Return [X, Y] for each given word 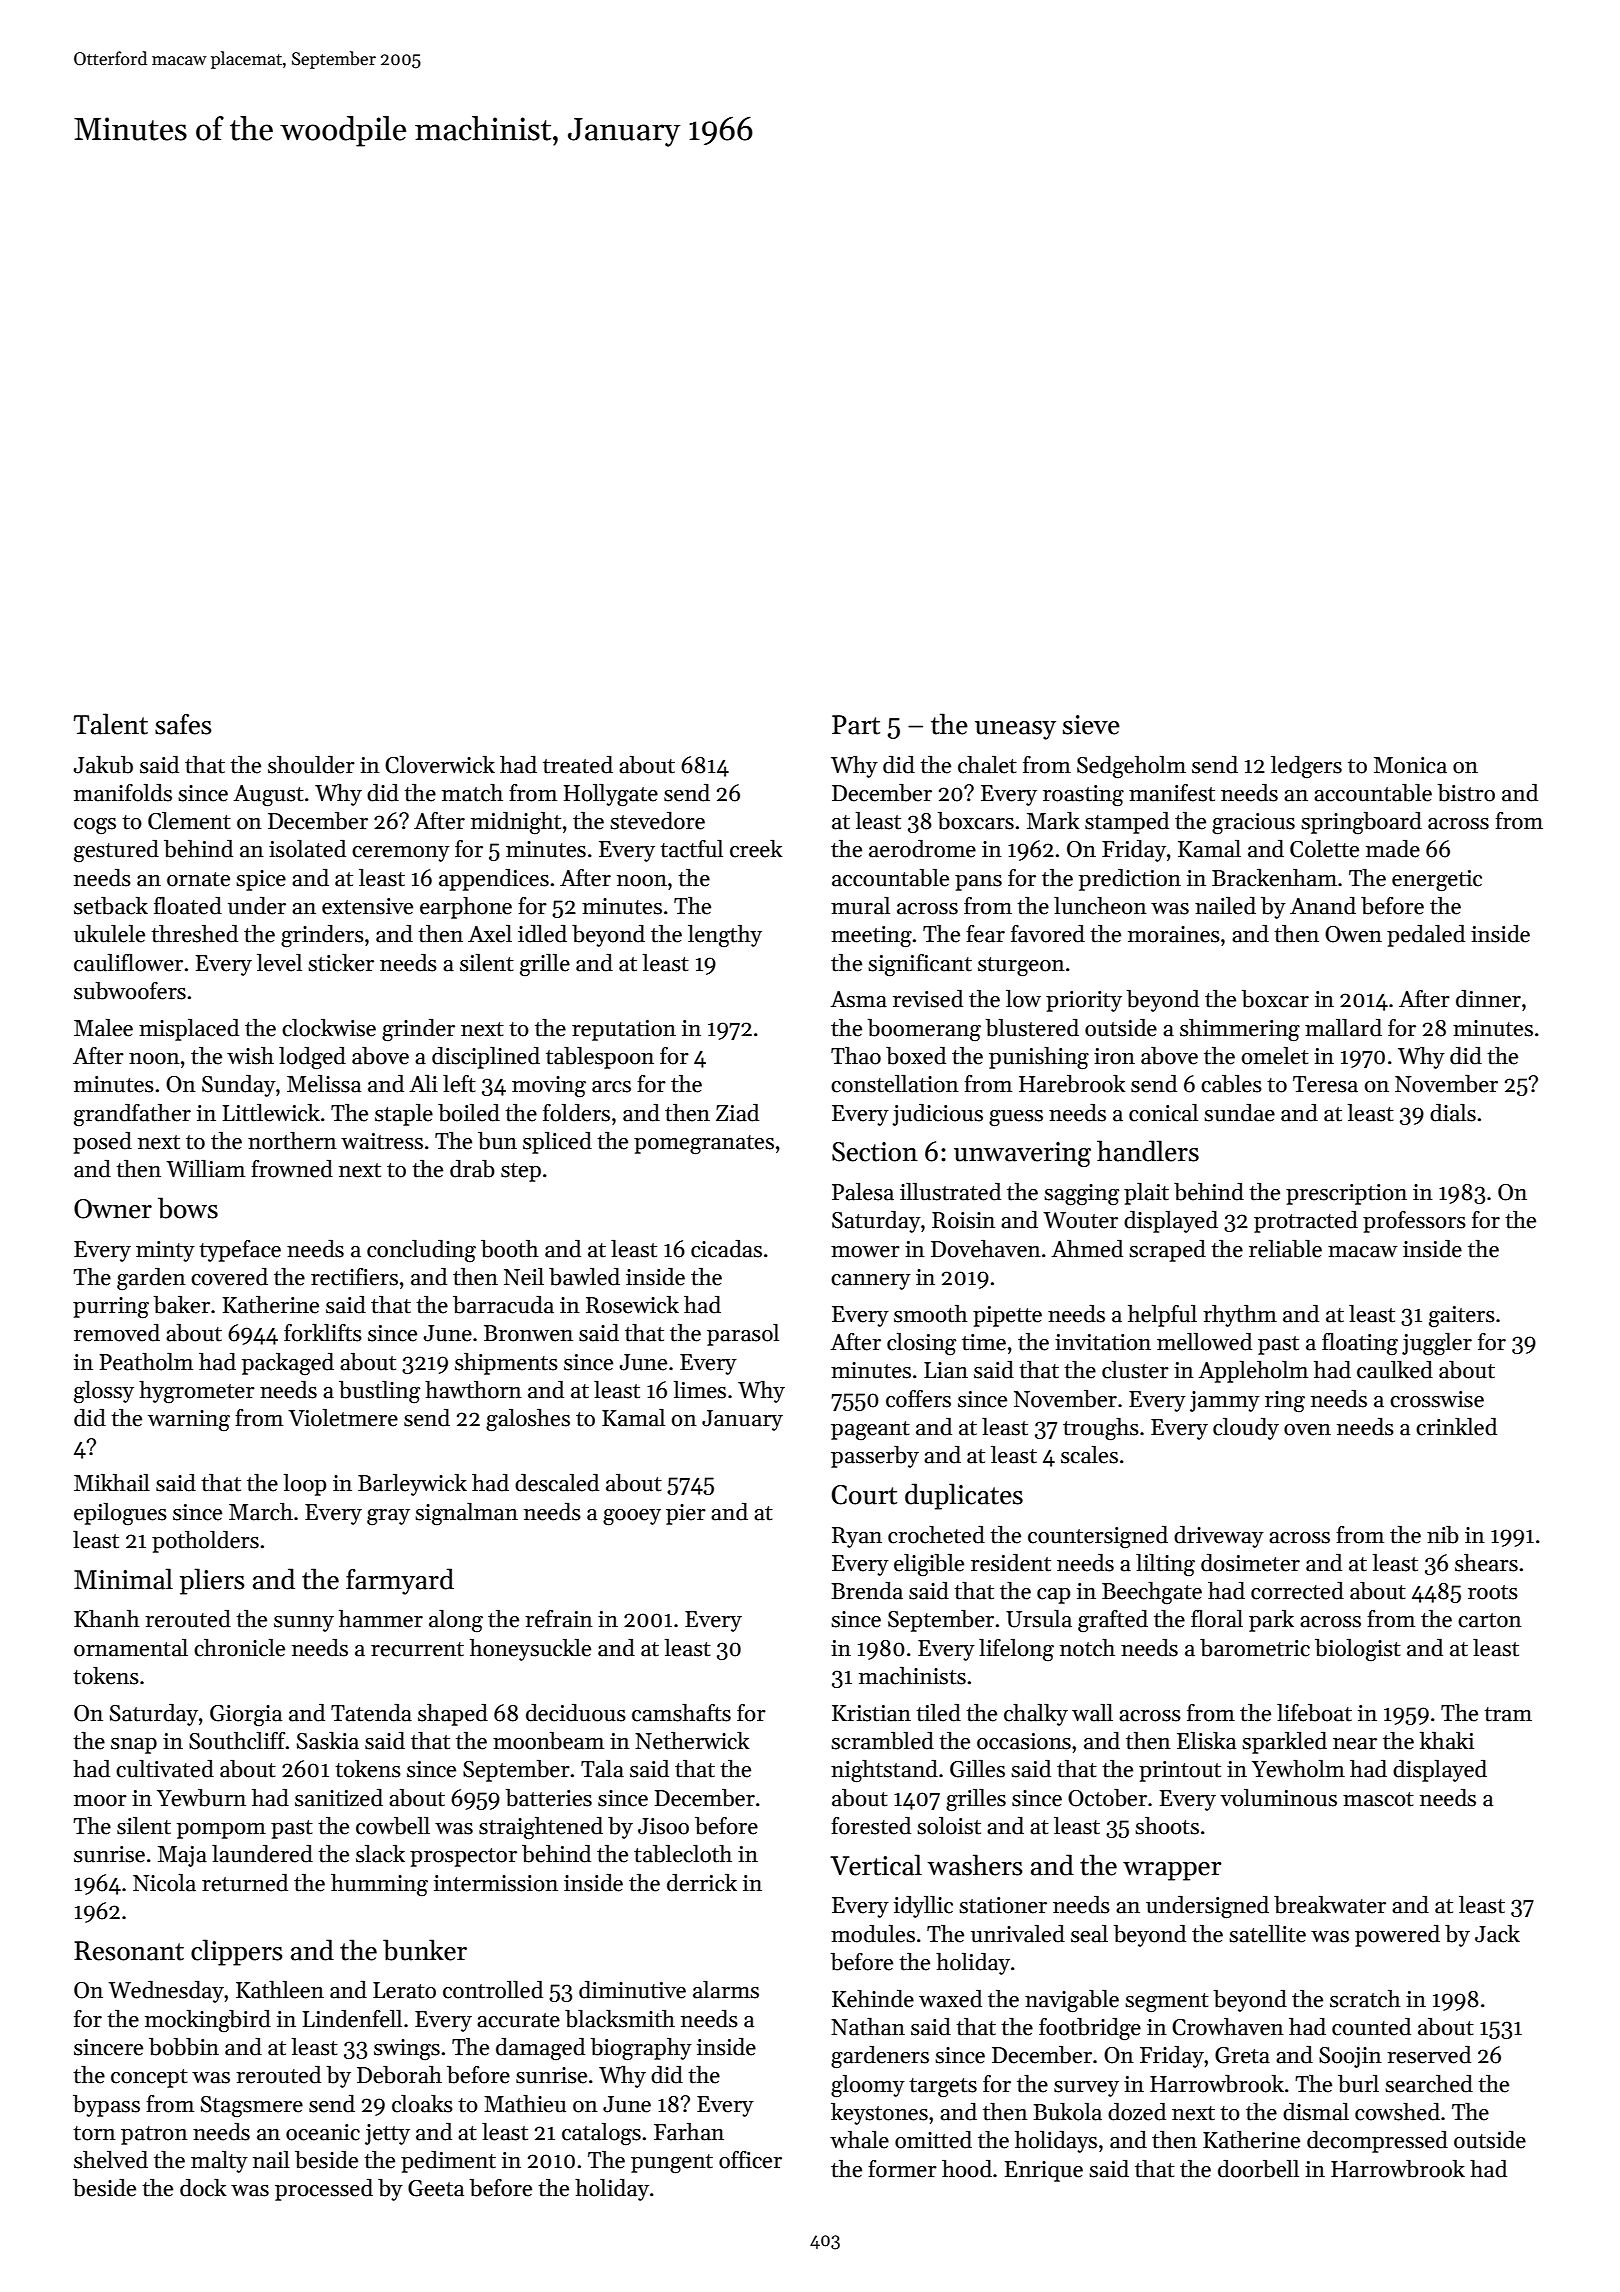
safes [183, 724]
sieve [1091, 725]
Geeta [436, 2188]
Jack [1497, 1934]
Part [856, 725]
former [902, 2169]
